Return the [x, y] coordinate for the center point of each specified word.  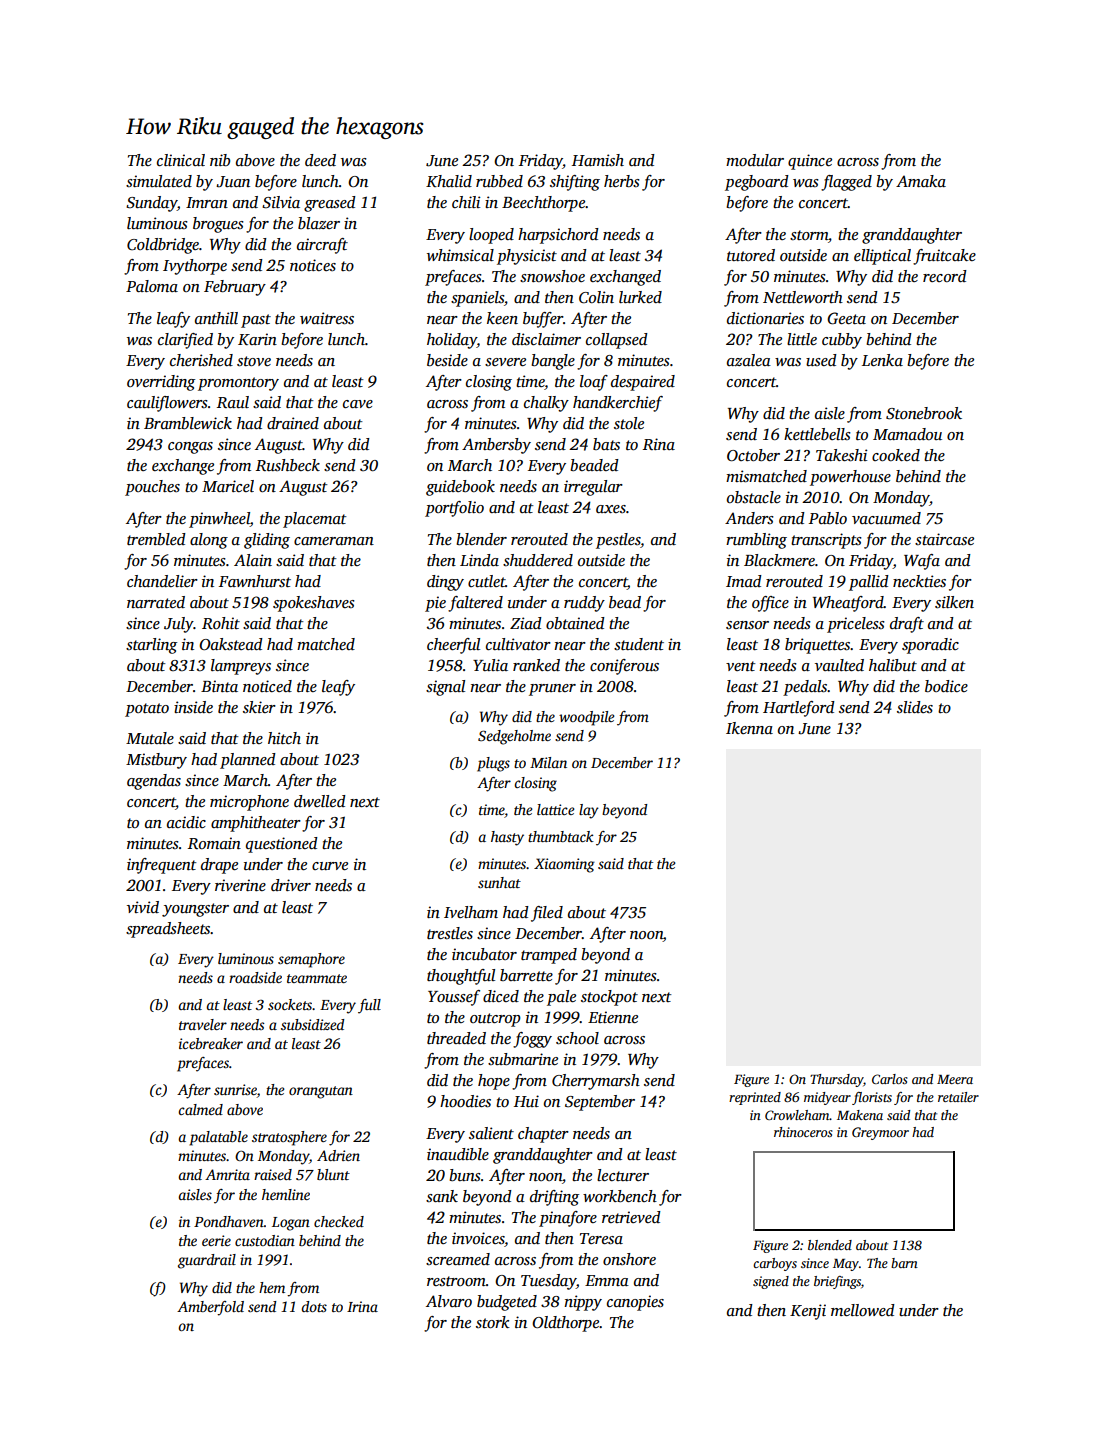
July [179, 625]
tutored [751, 255]
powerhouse [850, 478]
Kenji [808, 1312]
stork [493, 1322]
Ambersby [496, 446]
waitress [327, 318]
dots [314, 1306]
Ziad [526, 623]
